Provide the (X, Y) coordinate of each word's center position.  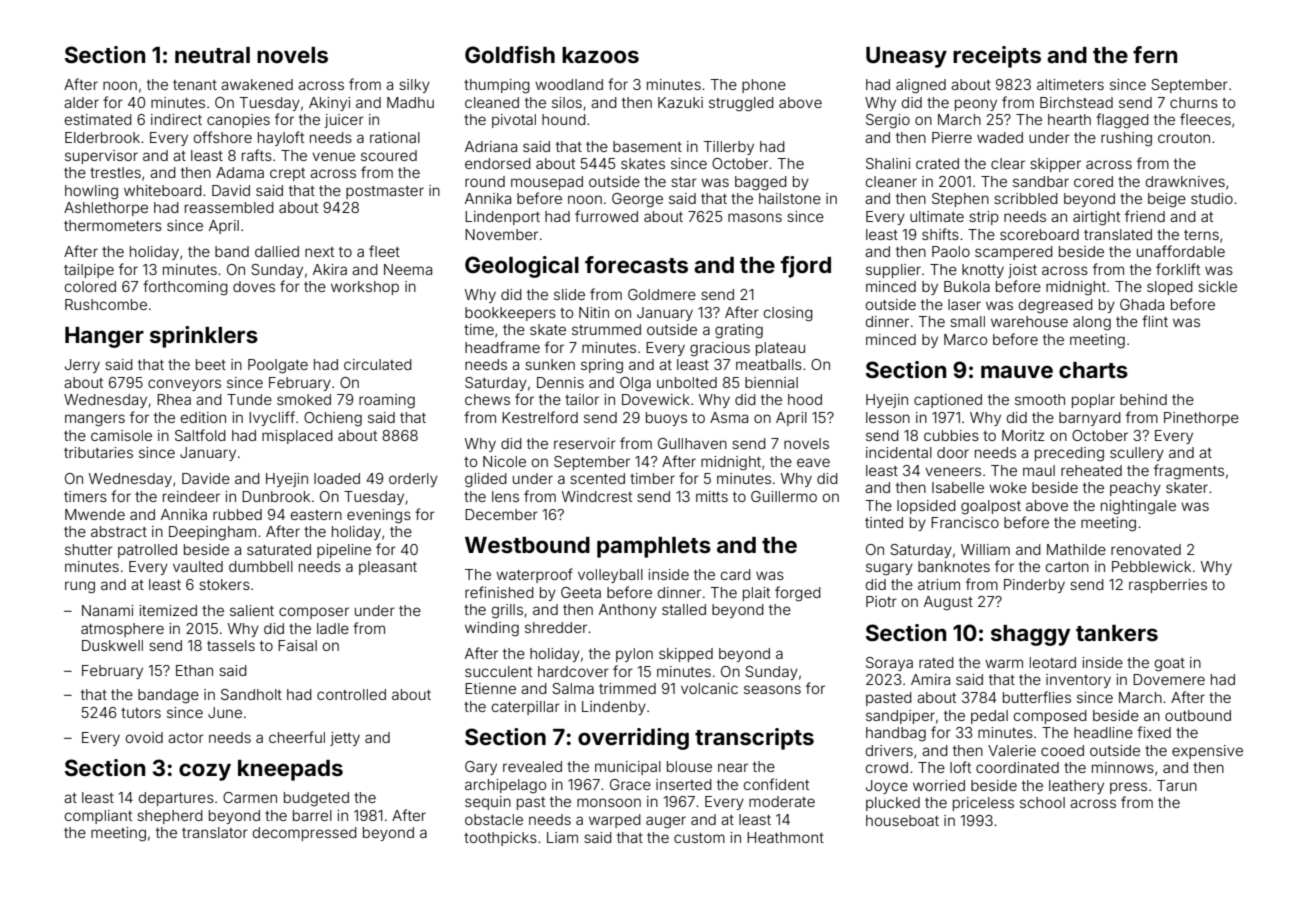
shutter (89, 549)
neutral (212, 55)
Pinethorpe (1201, 419)
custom (699, 838)
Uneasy (906, 57)
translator (215, 832)
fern (1155, 54)
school (1042, 802)
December (501, 514)
